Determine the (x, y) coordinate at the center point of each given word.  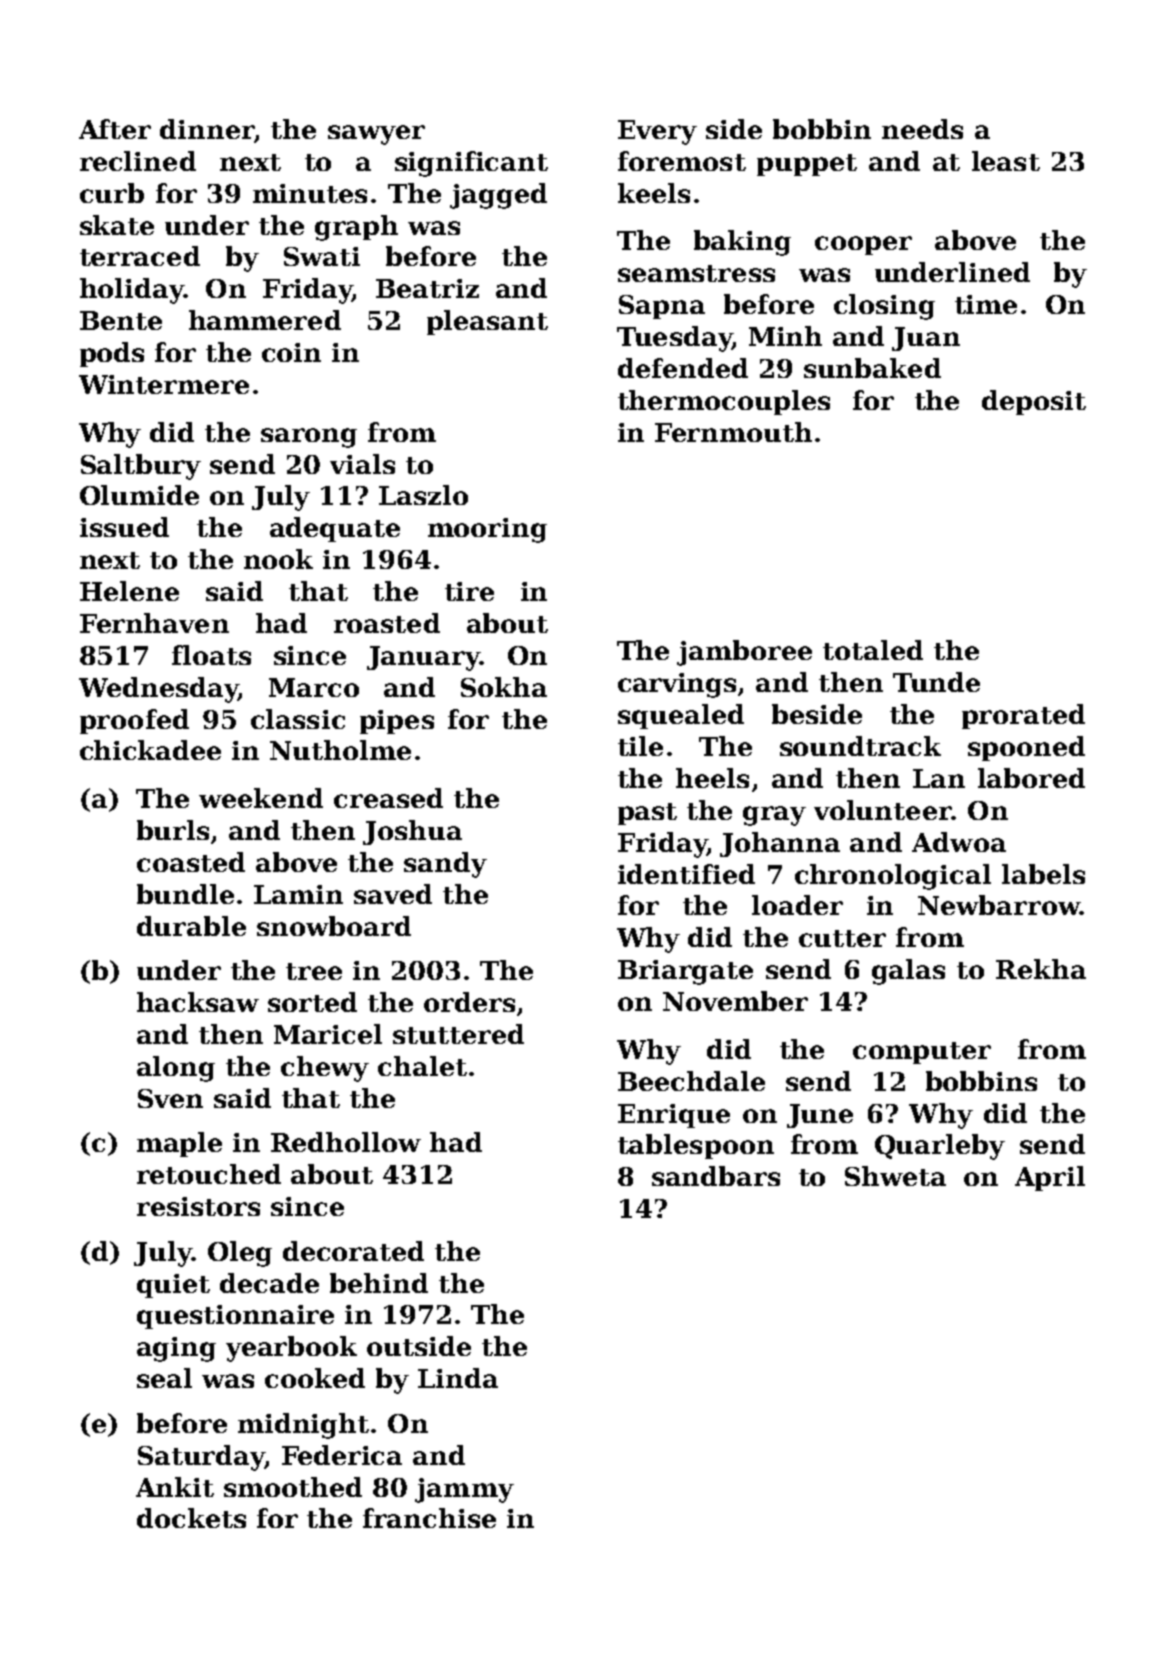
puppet (807, 165)
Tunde (936, 682)
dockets (191, 1518)
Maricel (328, 1034)
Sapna (662, 307)
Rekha (1041, 969)
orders (469, 1002)
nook (278, 559)
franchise (429, 1518)
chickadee (150, 750)
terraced (140, 256)
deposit (1034, 402)
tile (640, 746)
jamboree (744, 653)
